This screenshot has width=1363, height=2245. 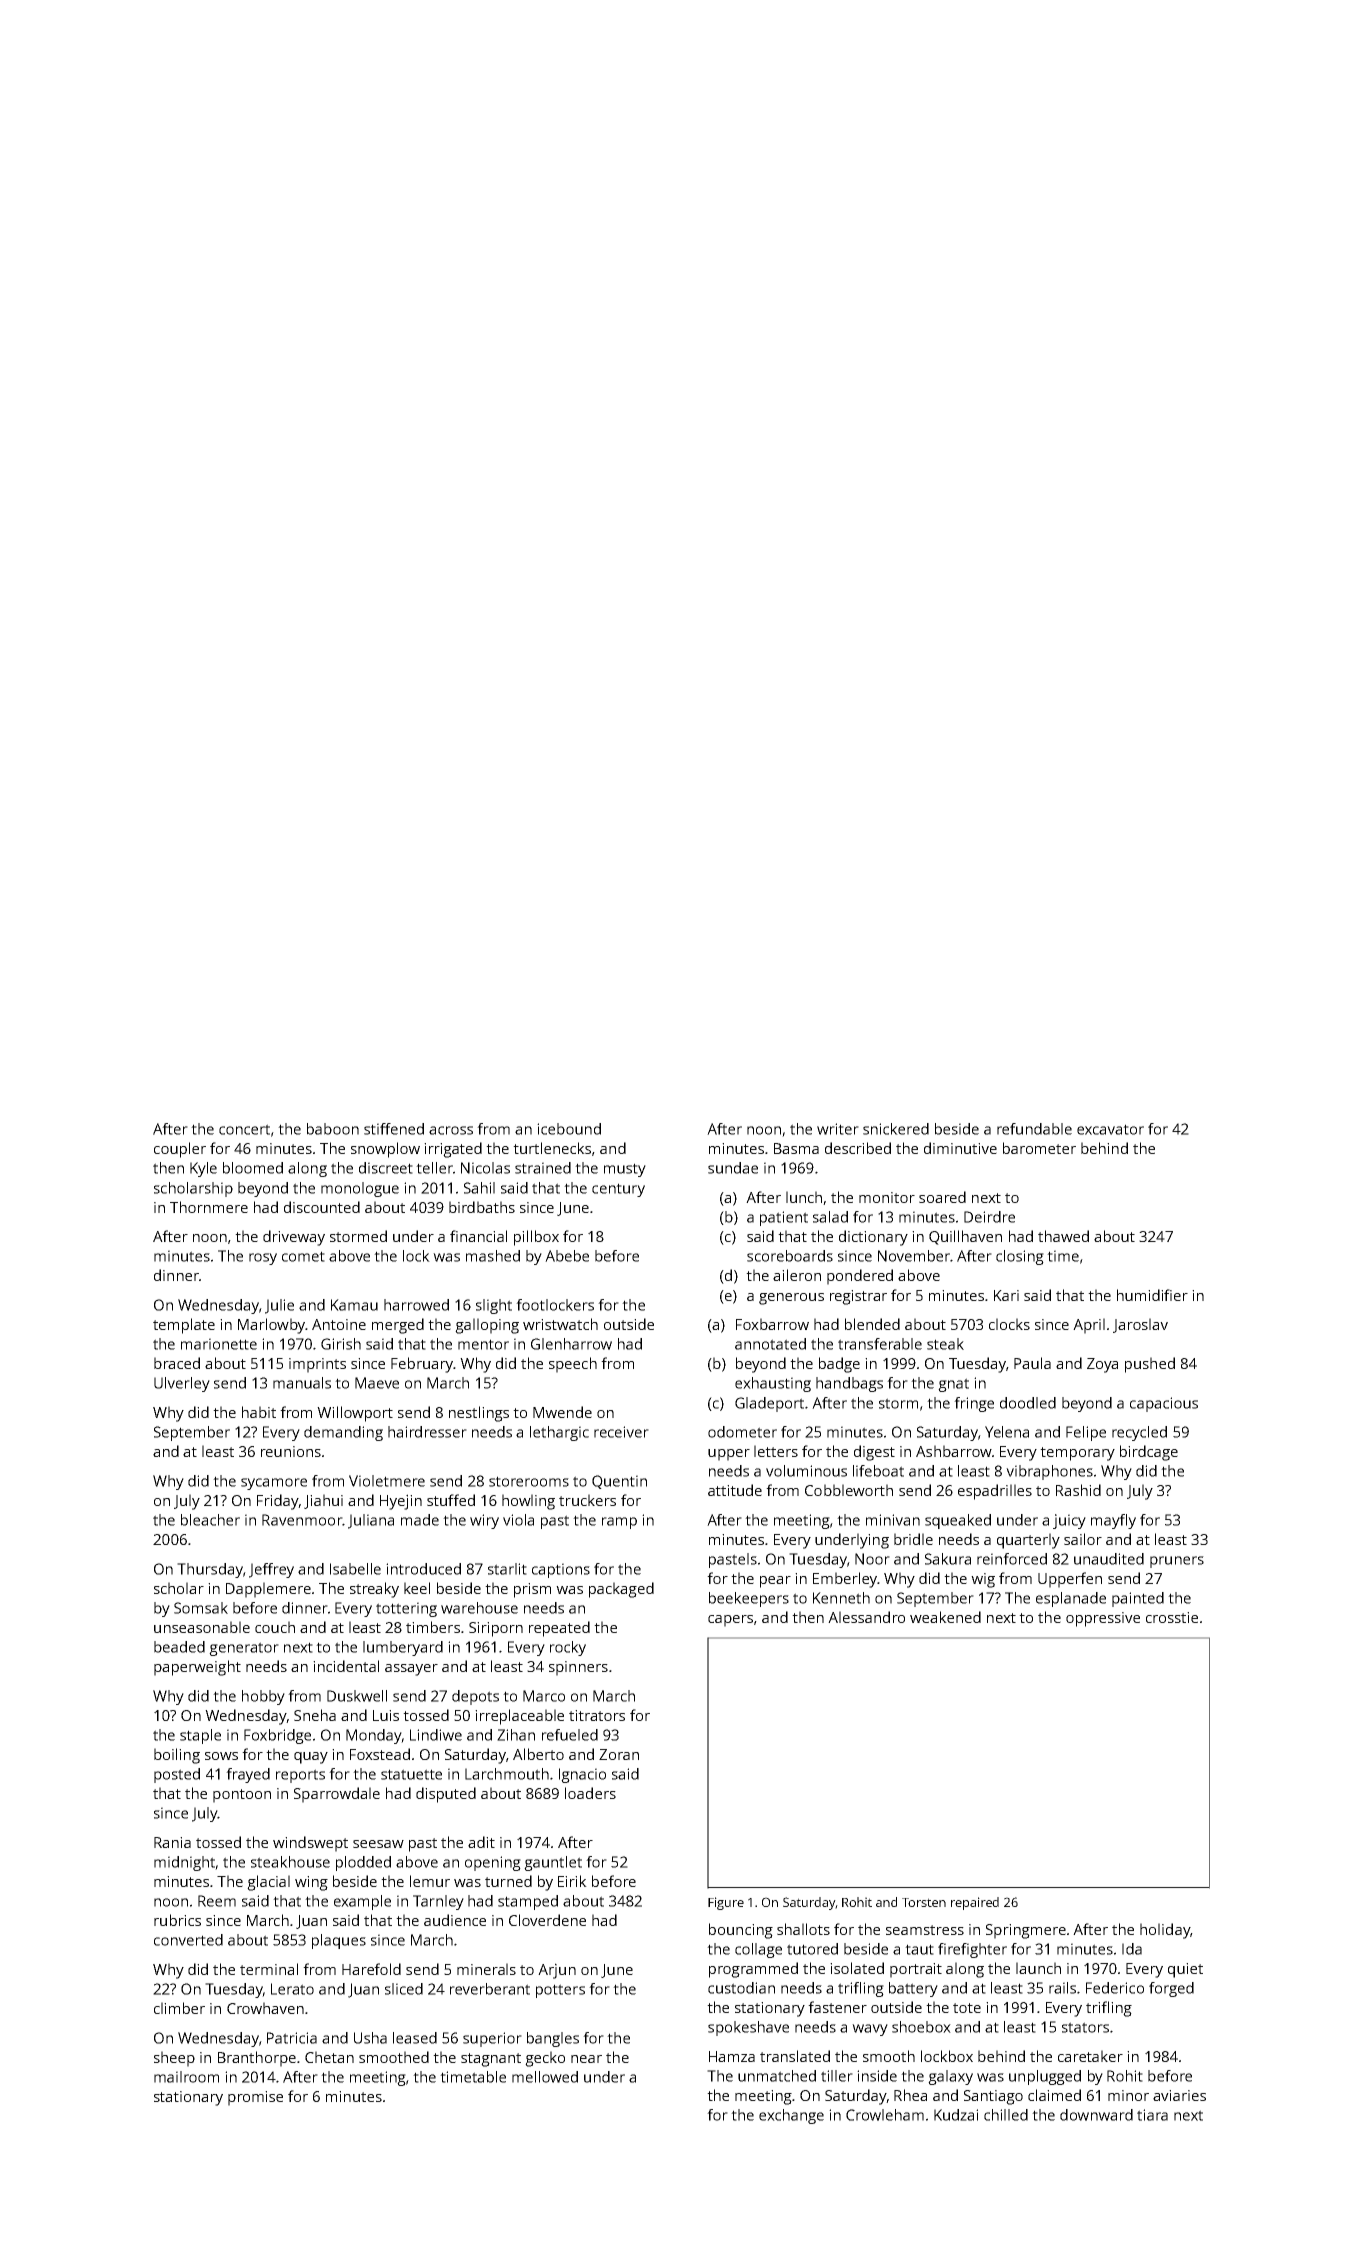 I want to click on Noor, so click(x=872, y=1559).
